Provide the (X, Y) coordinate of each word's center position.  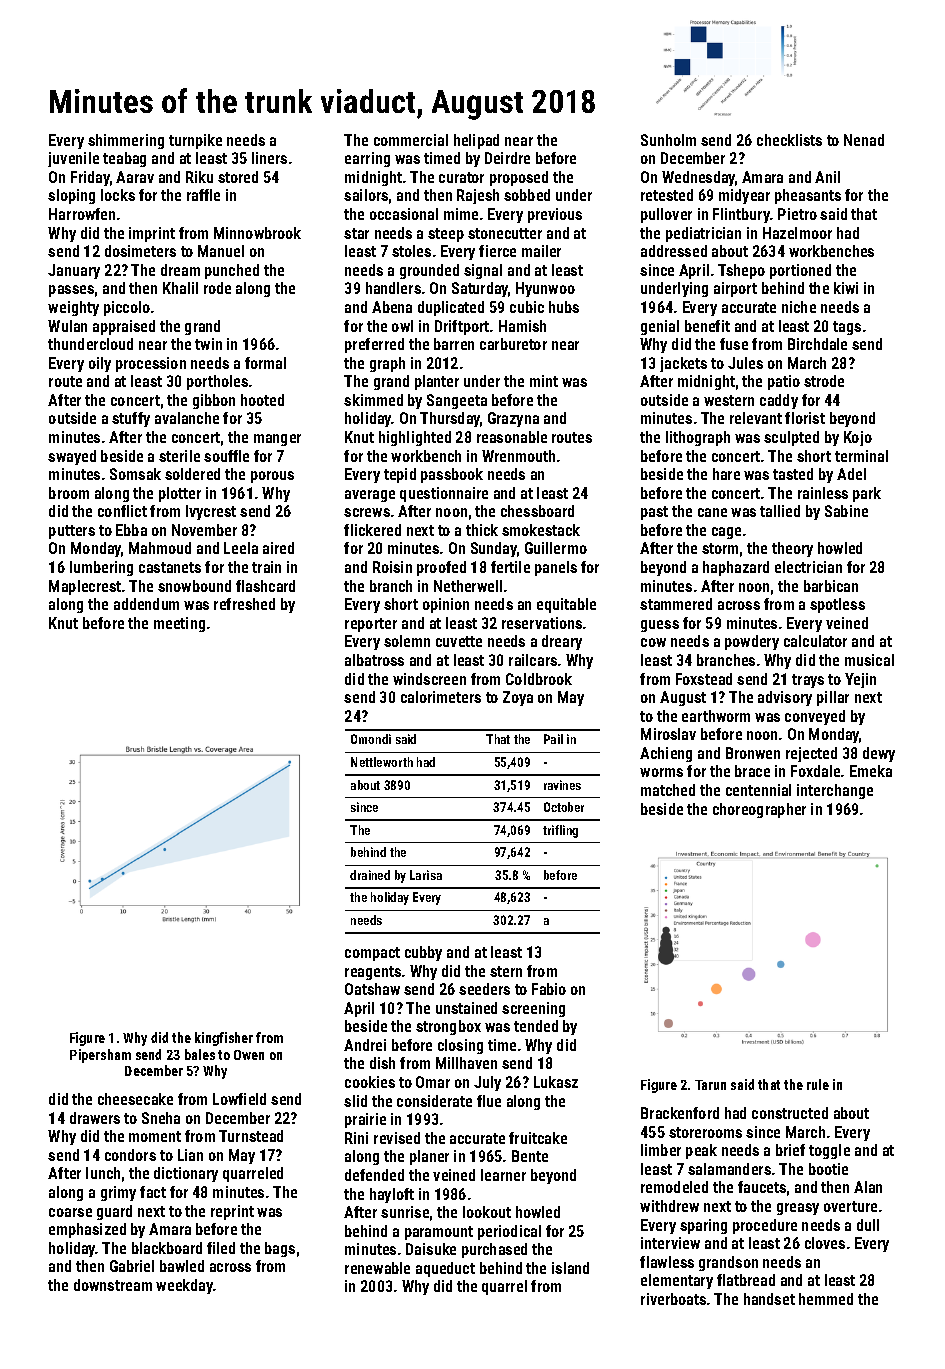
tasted (793, 474)
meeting (179, 624)
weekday (184, 1286)
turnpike (195, 141)
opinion (446, 605)
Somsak (135, 474)
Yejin (860, 680)
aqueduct (445, 1269)
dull (868, 1225)
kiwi (846, 288)
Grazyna (513, 419)
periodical (509, 1232)
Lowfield (239, 1099)
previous (555, 215)
